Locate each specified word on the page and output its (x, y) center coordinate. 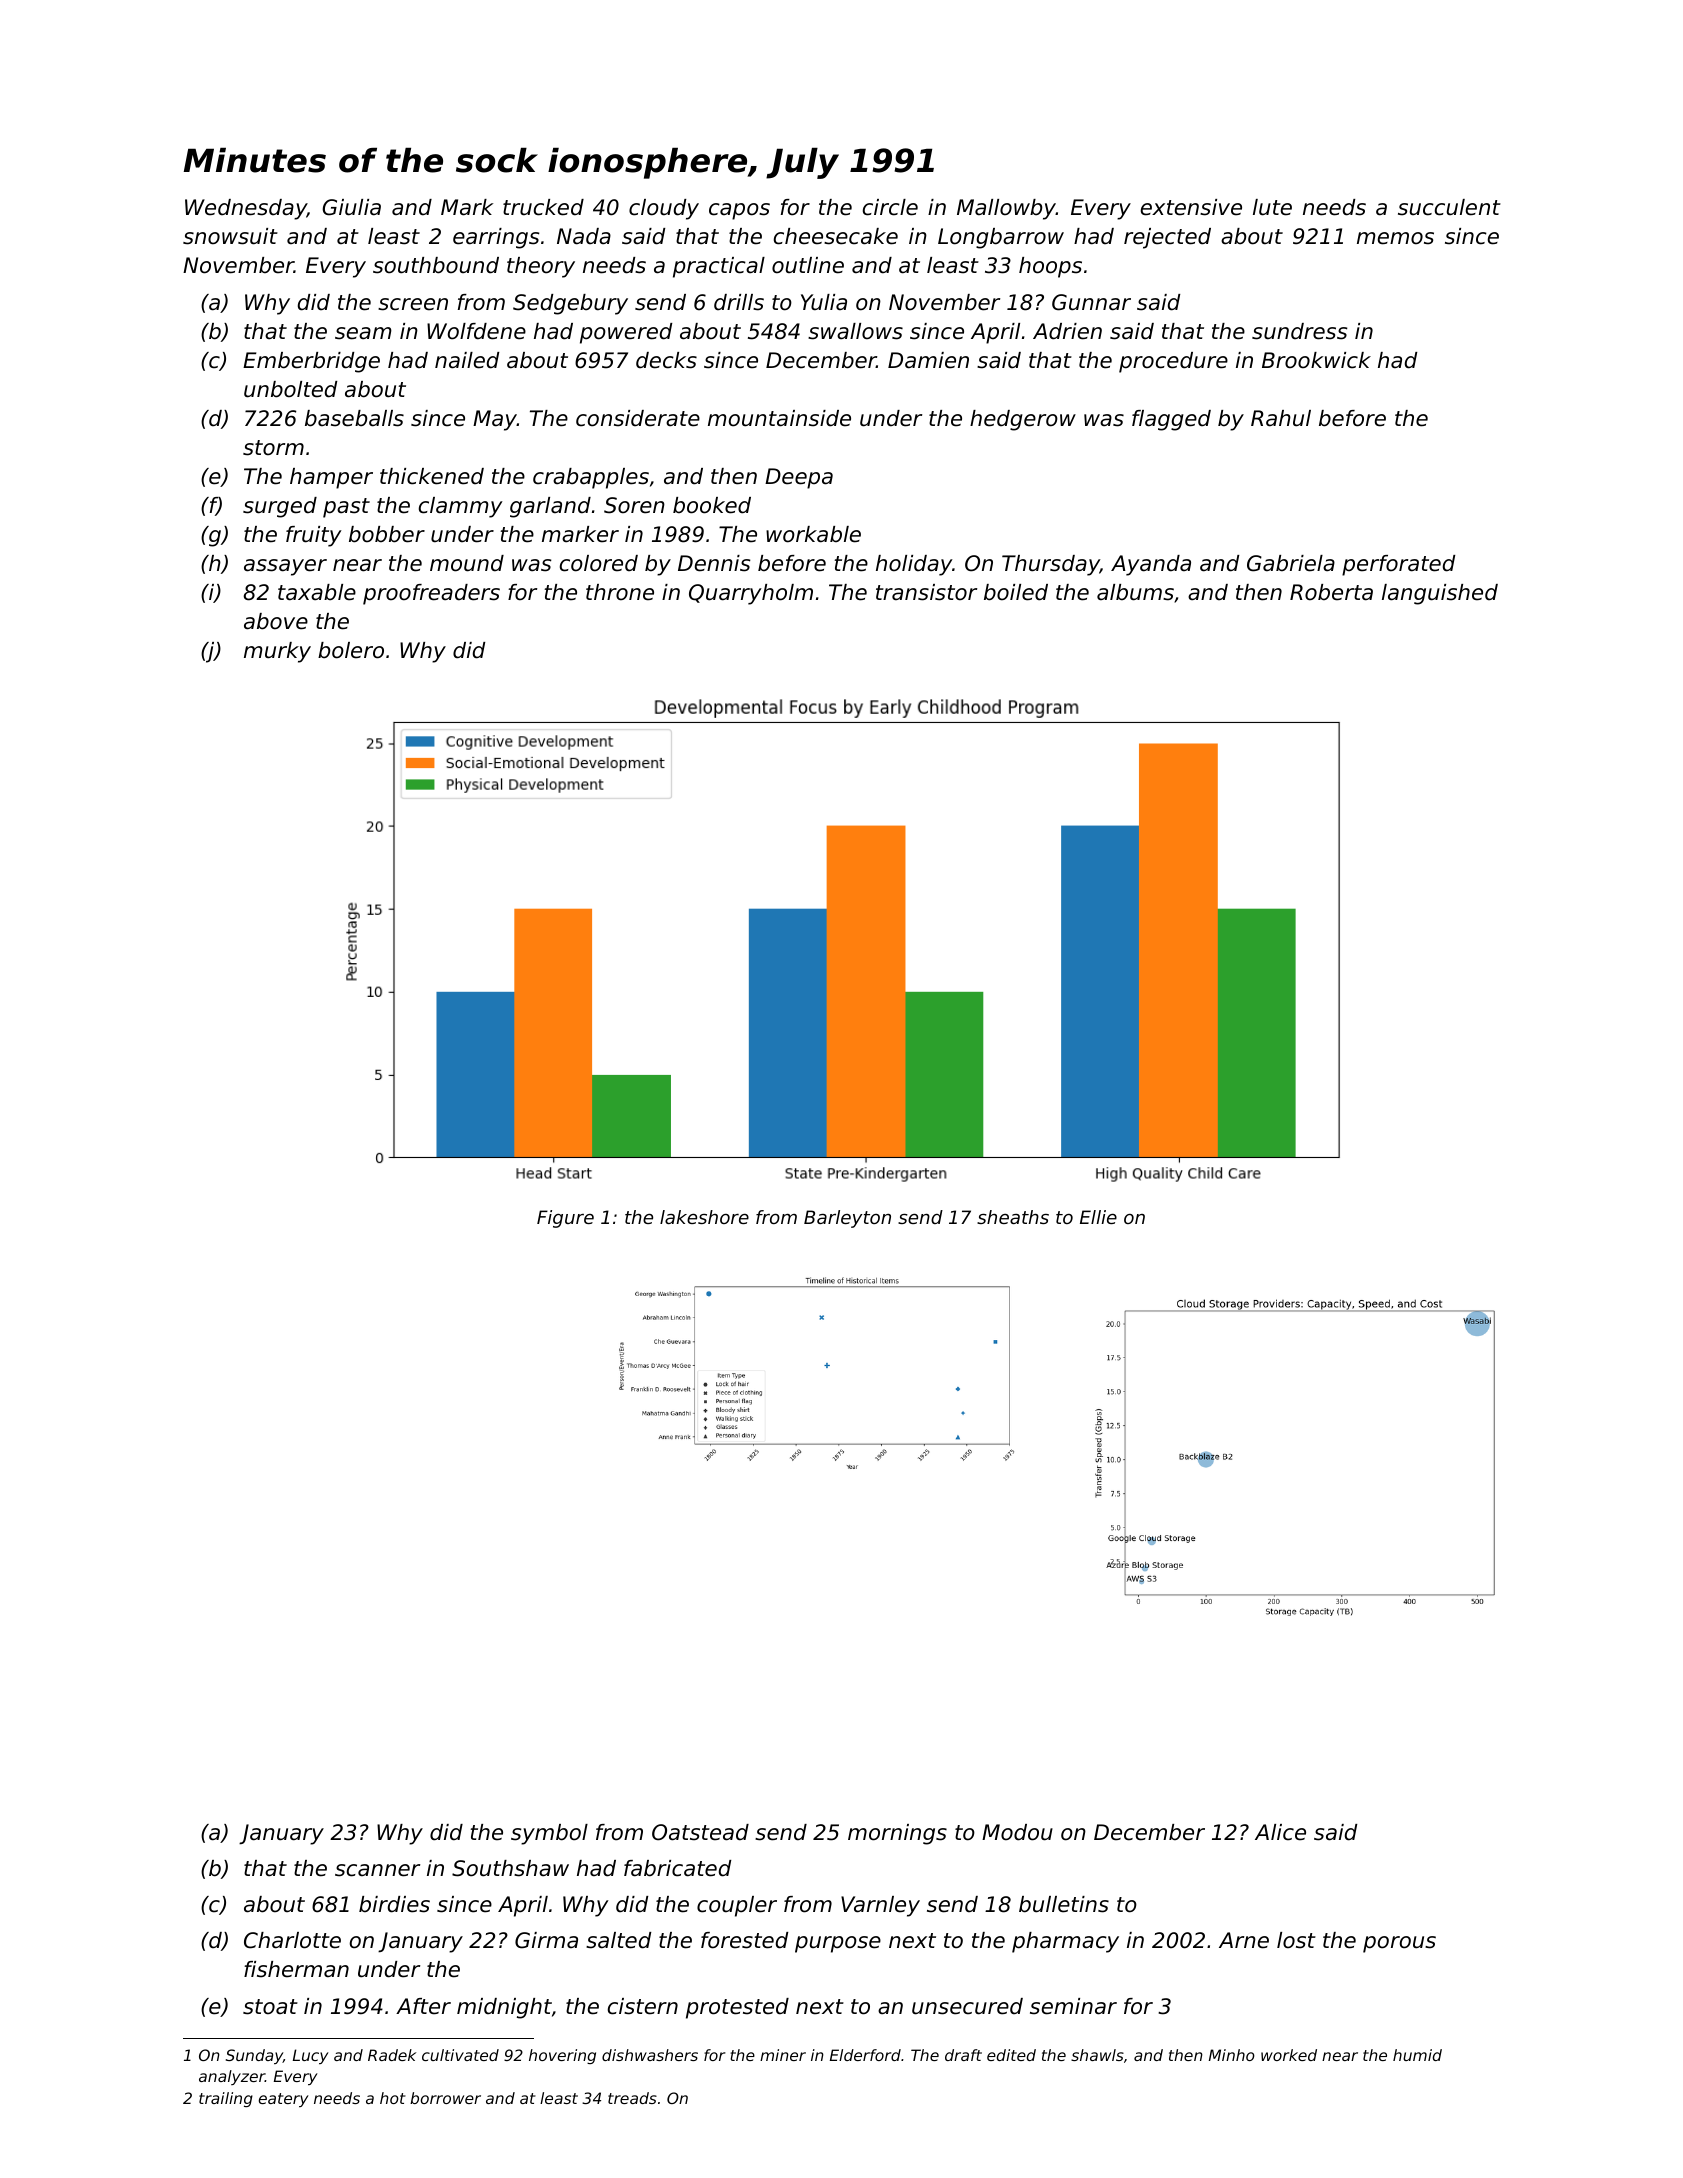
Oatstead (700, 1832)
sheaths (1013, 1217)
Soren (634, 505)
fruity (314, 536)
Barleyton (847, 1219)
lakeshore (704, 1217)
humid (1417, 2055)
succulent (1449, 207)
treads (632, 2098)
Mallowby (1006, 209)
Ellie (1098, 1217)
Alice (1280, 1832)
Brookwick (1316, 360)
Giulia (351, 207)
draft (963, 2055)
